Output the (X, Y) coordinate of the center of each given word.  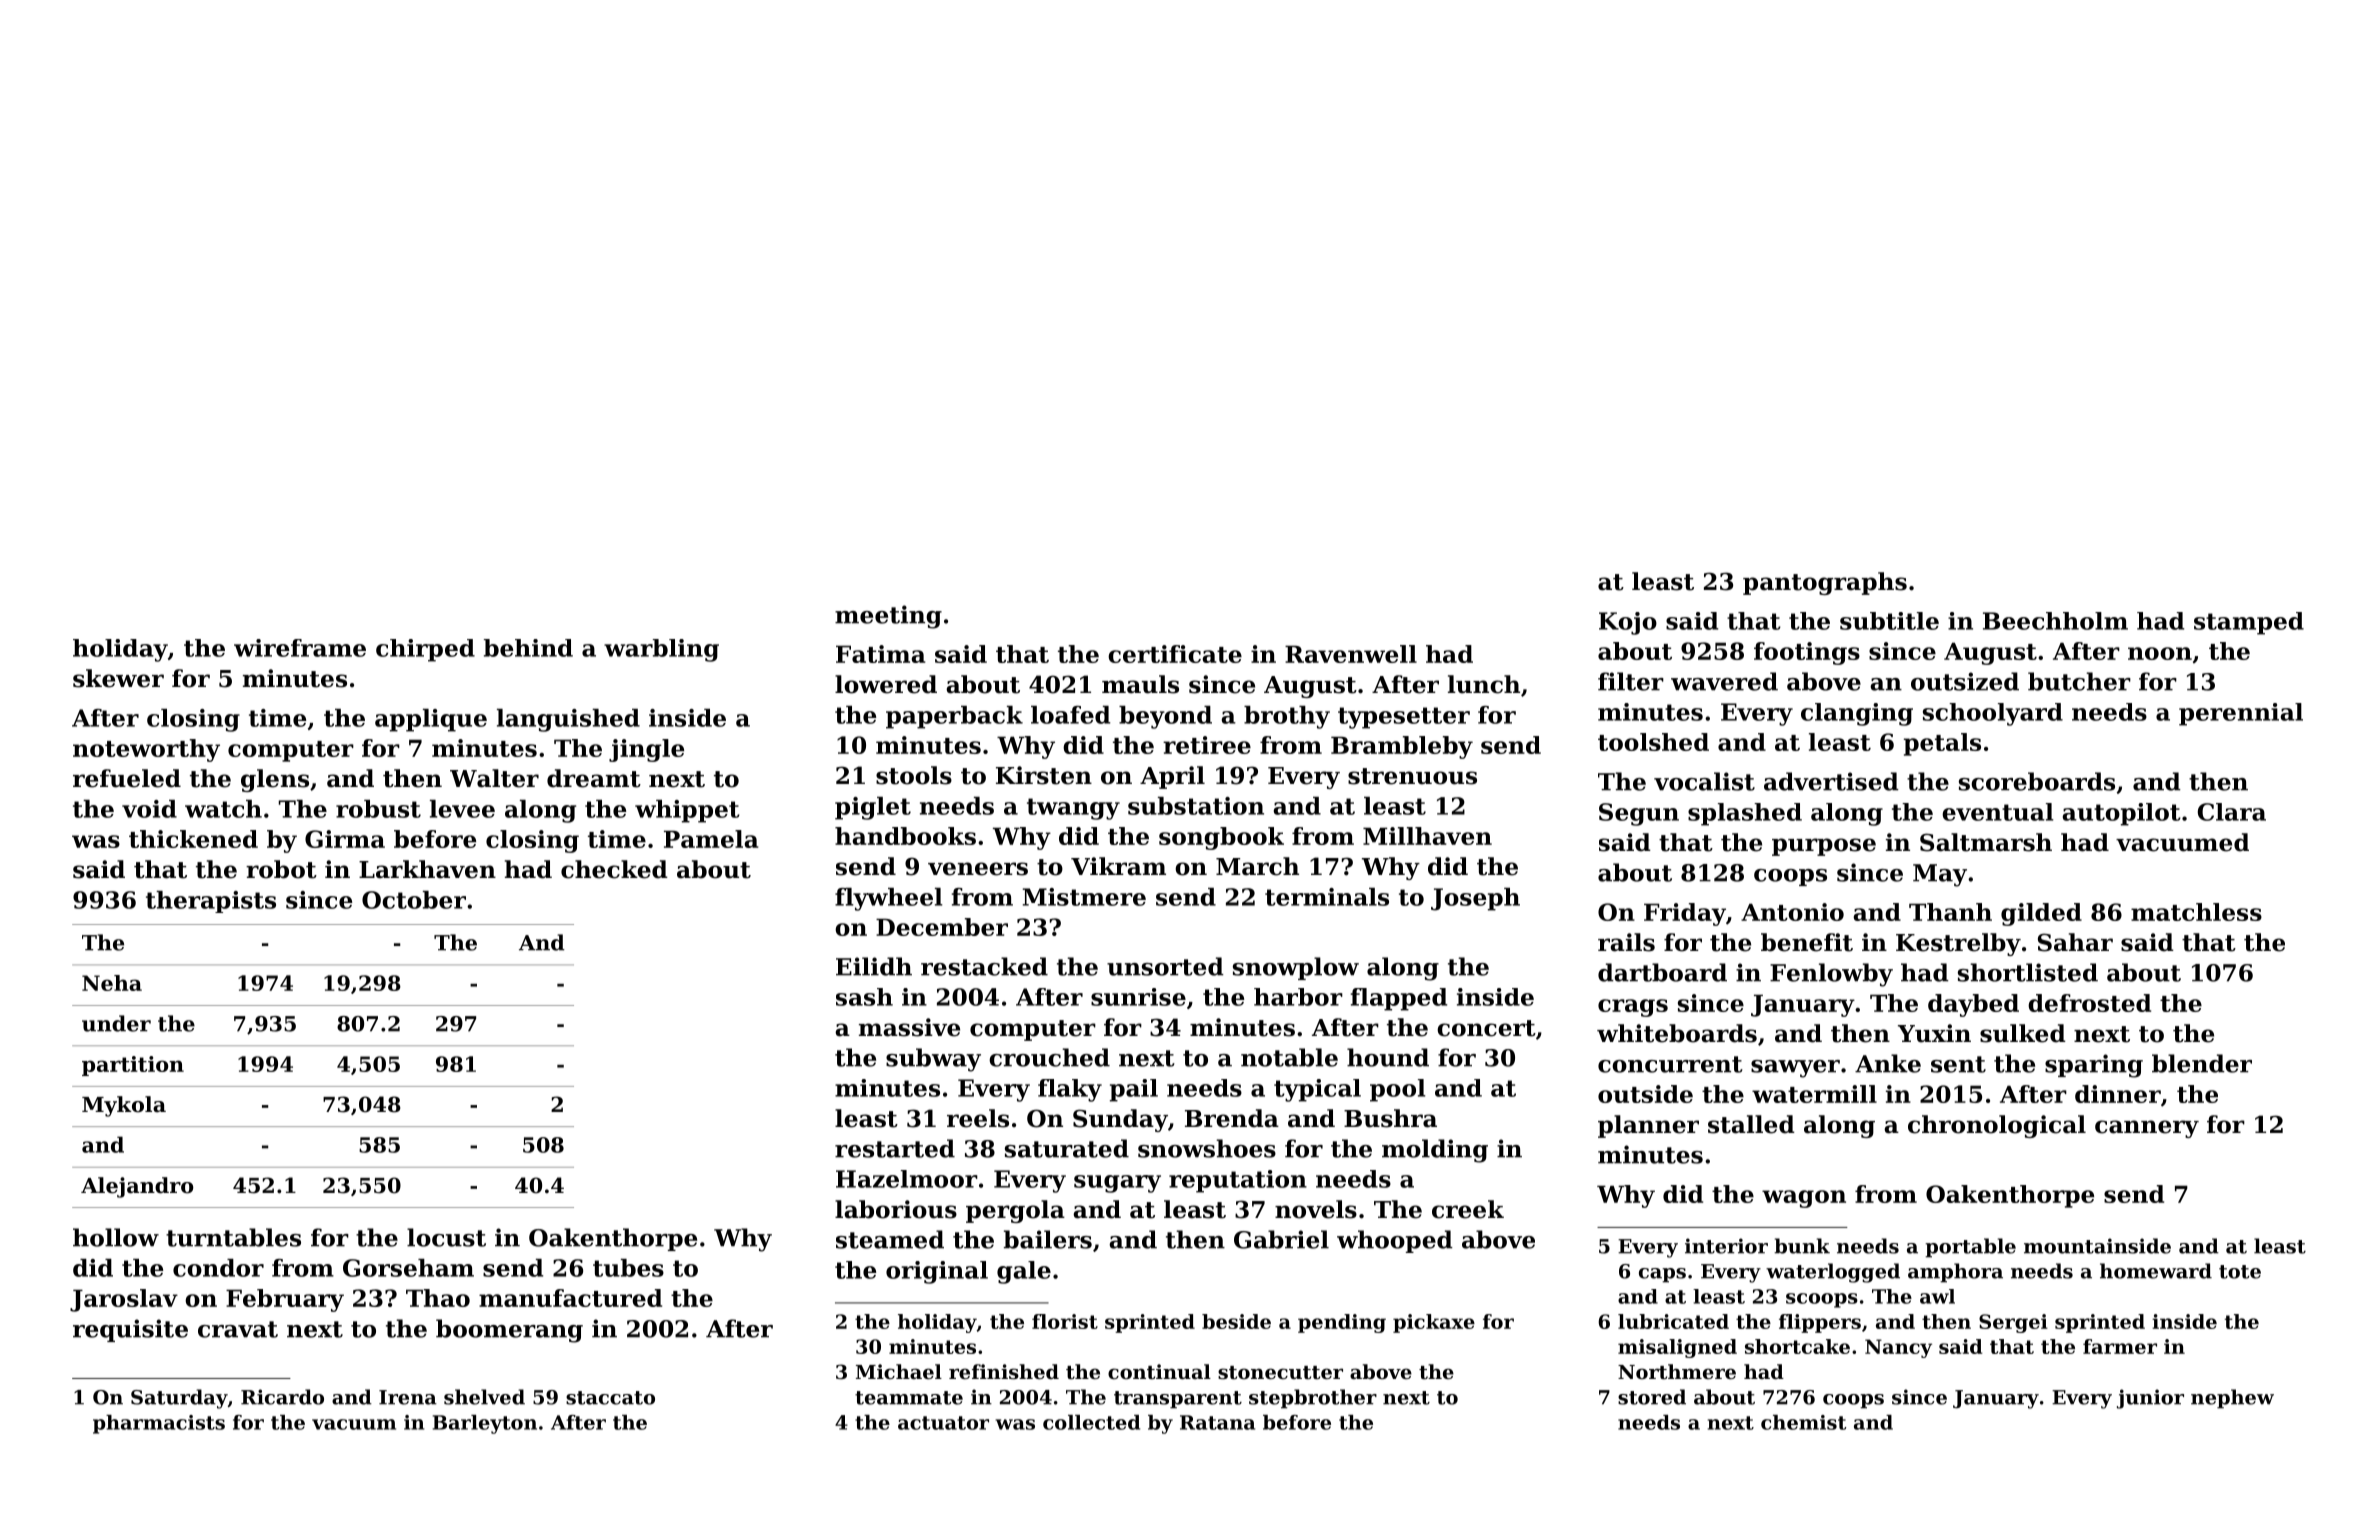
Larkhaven (427, 869)
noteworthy (146, 750)
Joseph (1475, 899)
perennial (2241, 714)
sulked (2023, 1033)
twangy (1073, 809)
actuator (943, 1423)
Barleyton (485, 1424)
